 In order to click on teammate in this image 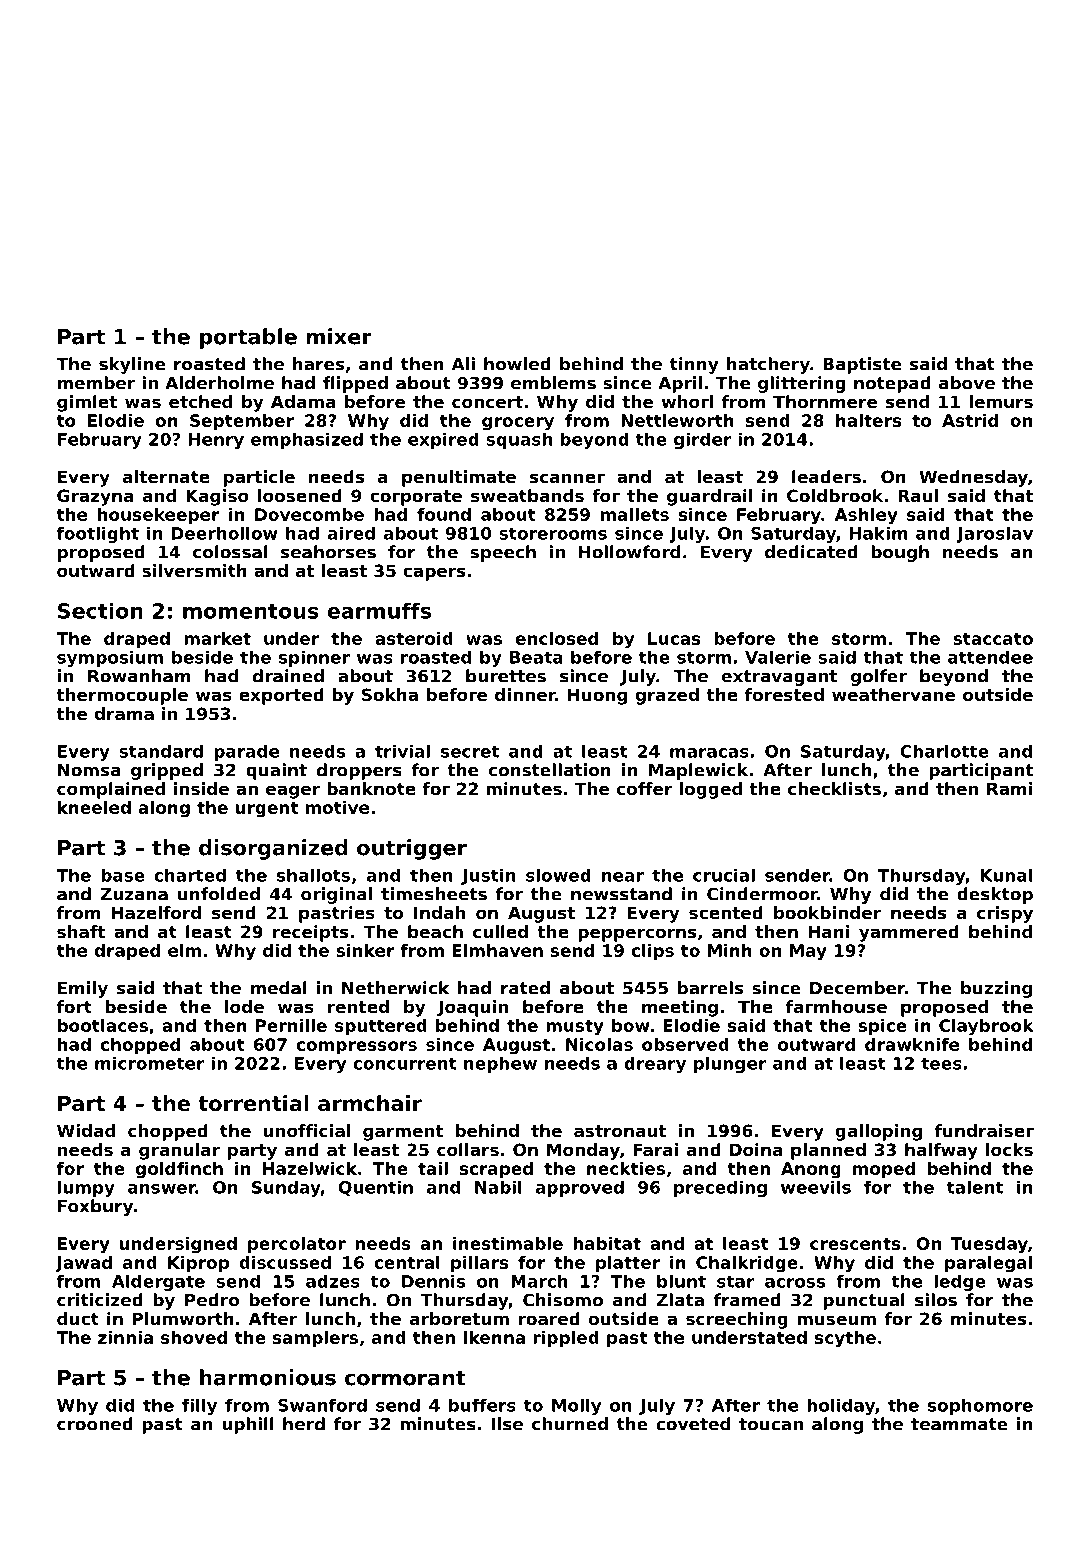, I will do `click(959, 1424)`.
